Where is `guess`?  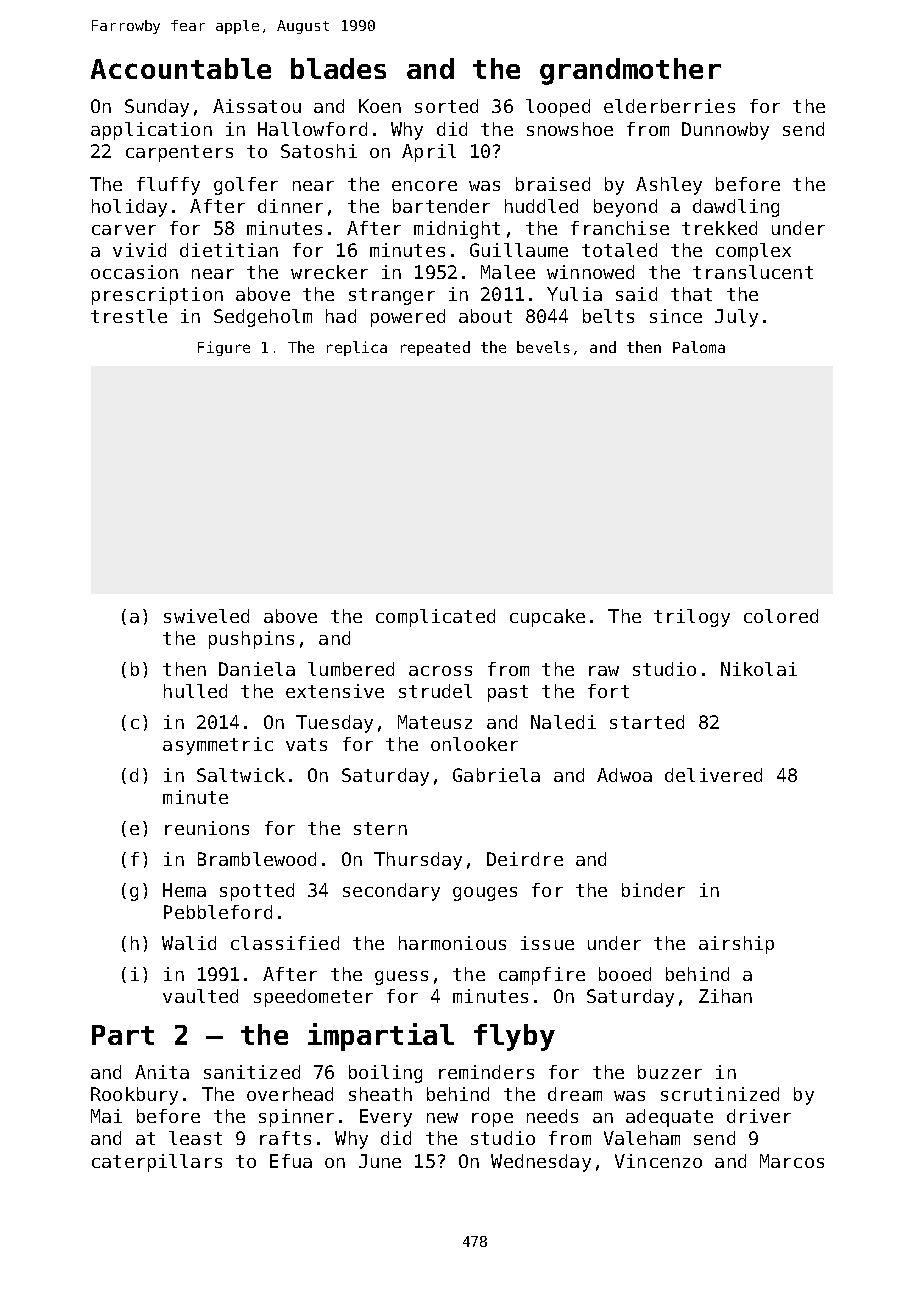 guess is located at coordinates (401, 978).
